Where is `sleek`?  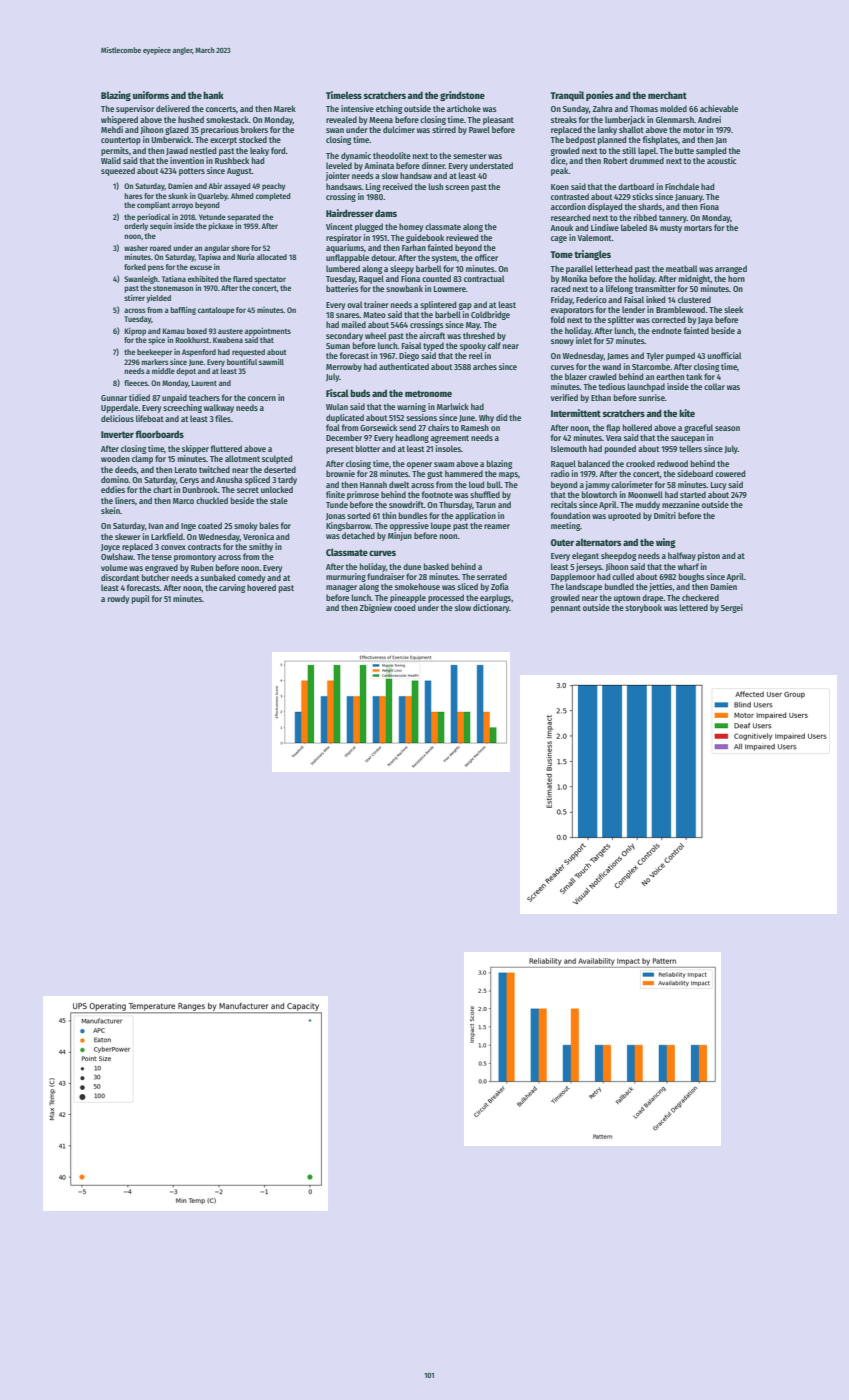
sleek is located at coordinates (733, 309).
